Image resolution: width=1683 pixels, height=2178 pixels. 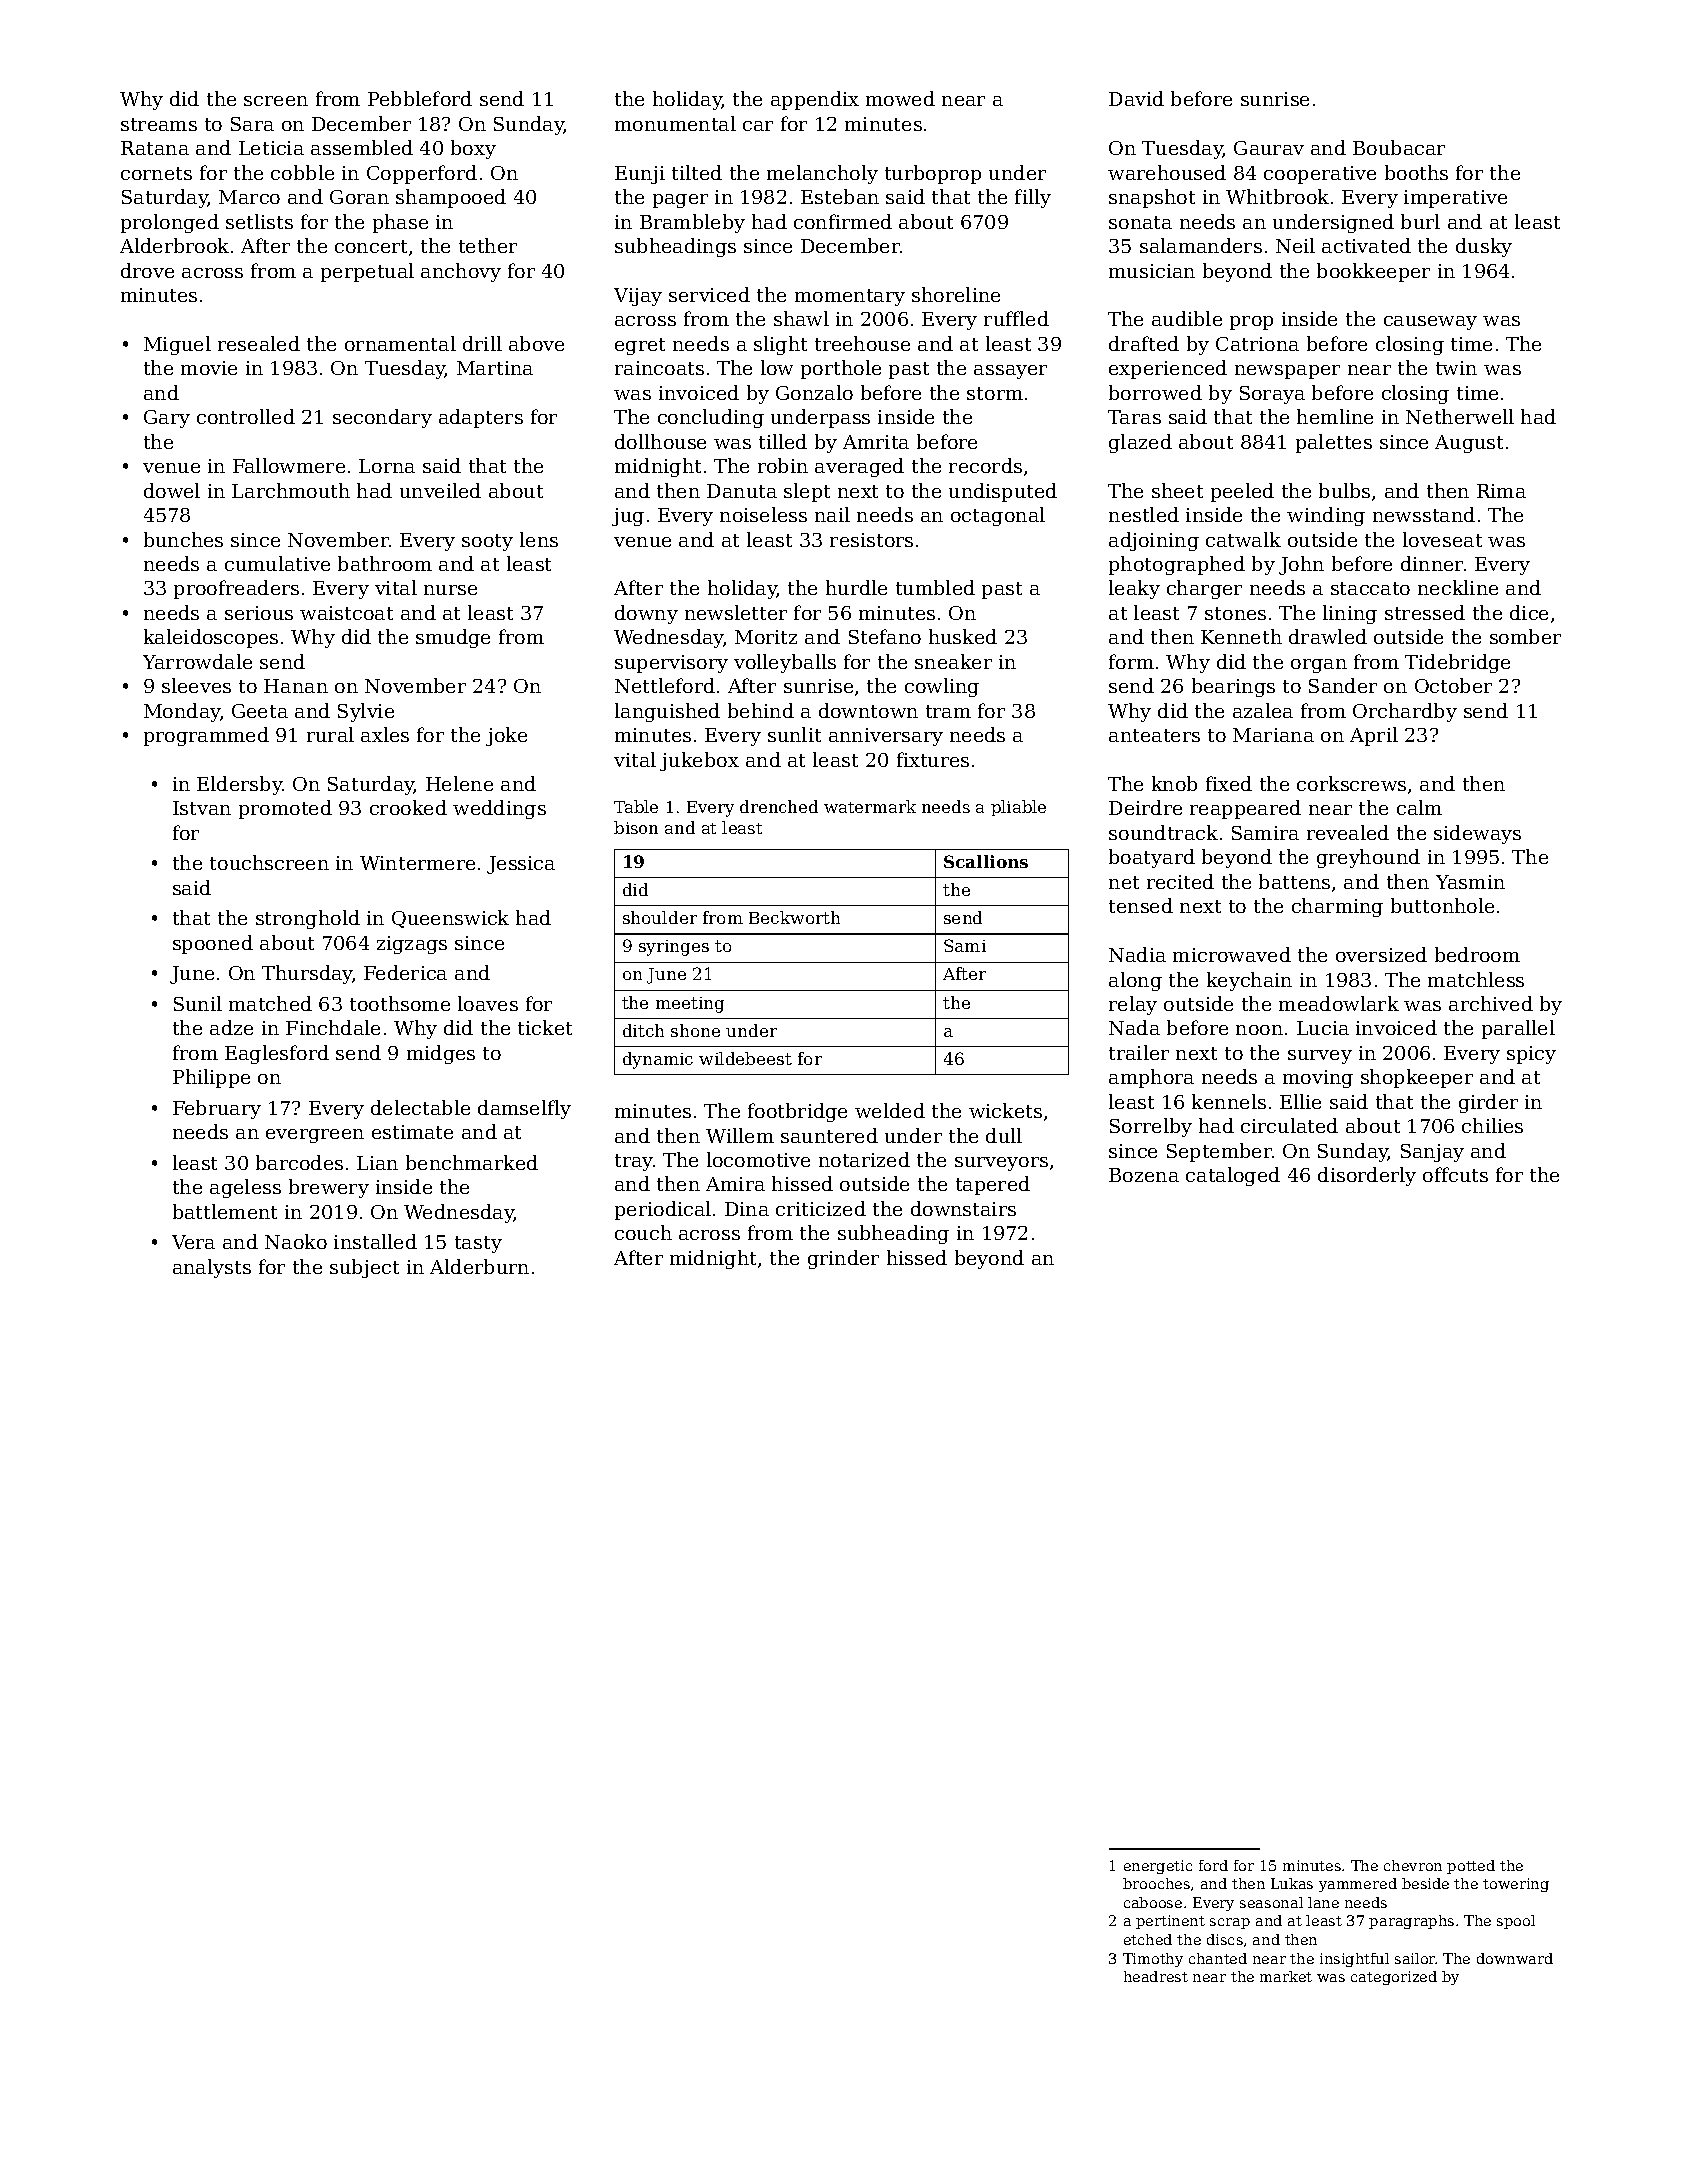 What do you see at coordinates (1134, 417) in the document?
I see `Taras` at bounding box center [1134, 417].
